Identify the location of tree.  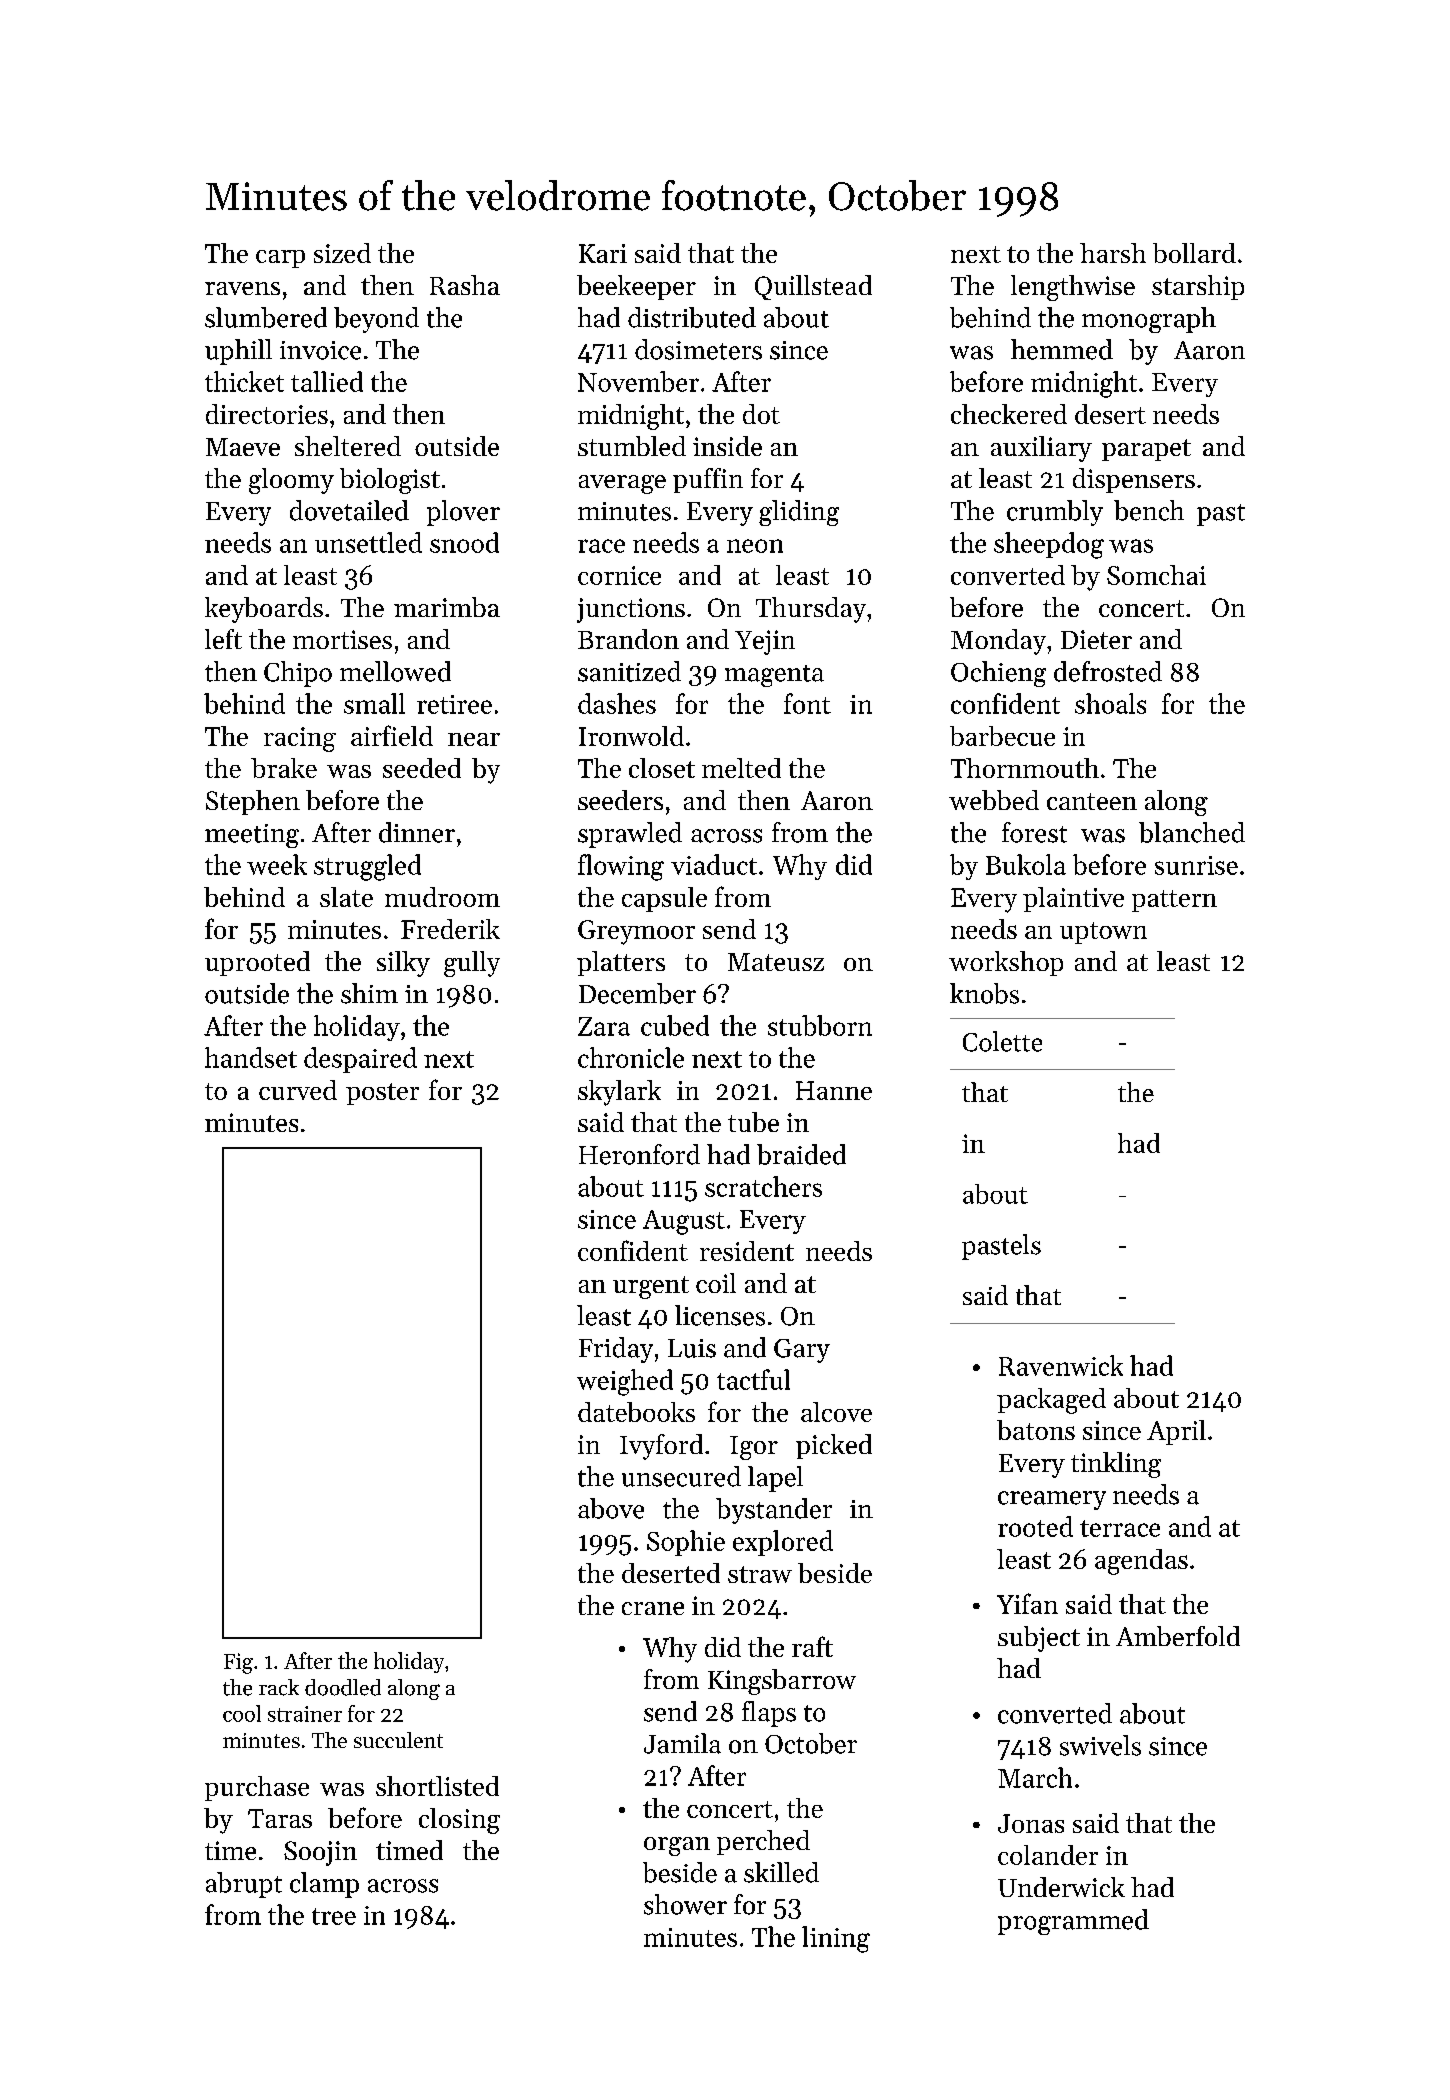
(334, 1916).
